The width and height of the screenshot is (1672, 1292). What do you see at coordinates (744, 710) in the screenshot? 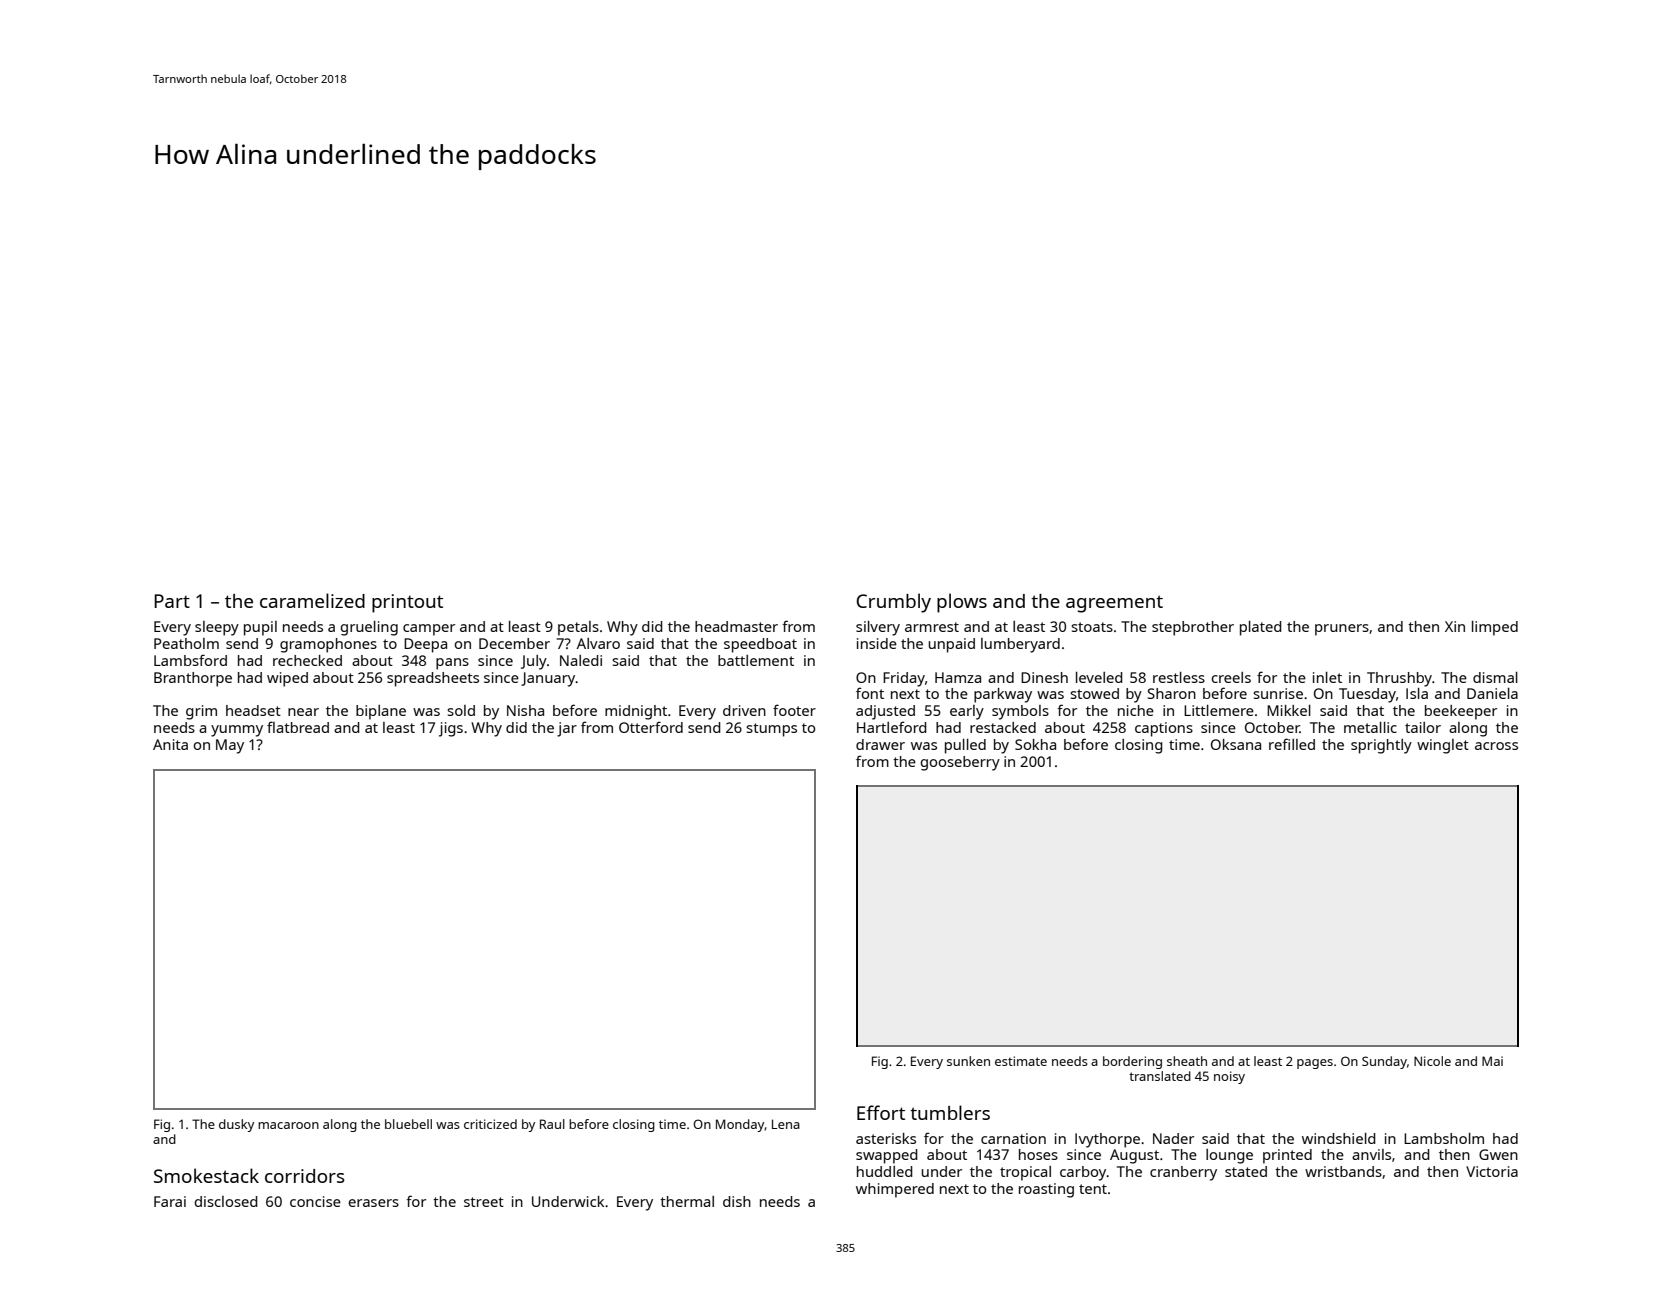
I see `driven` at bounding box center [744, 710].
